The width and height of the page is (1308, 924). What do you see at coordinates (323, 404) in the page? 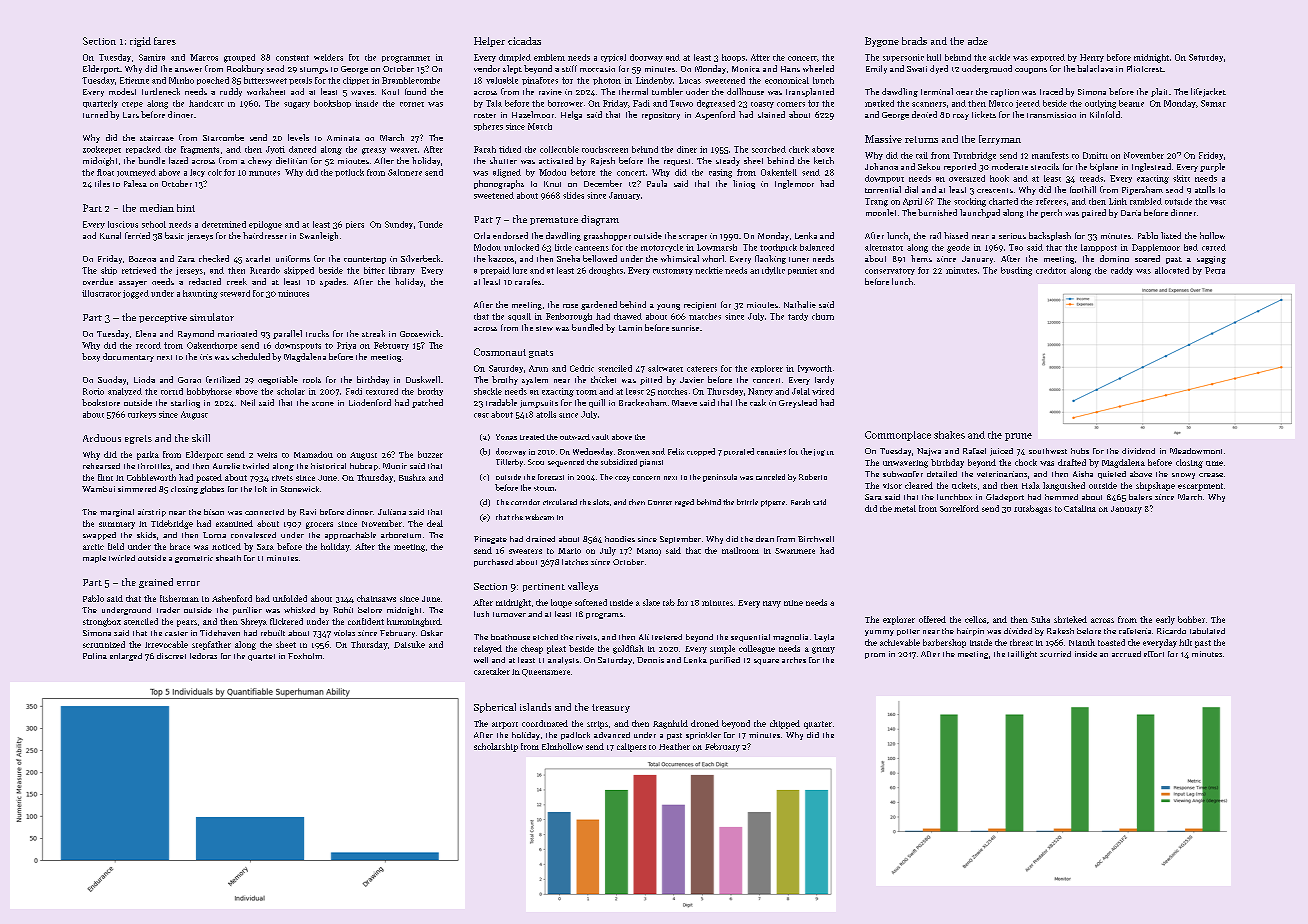
I see `scone` at bounding box center [323, 404].
